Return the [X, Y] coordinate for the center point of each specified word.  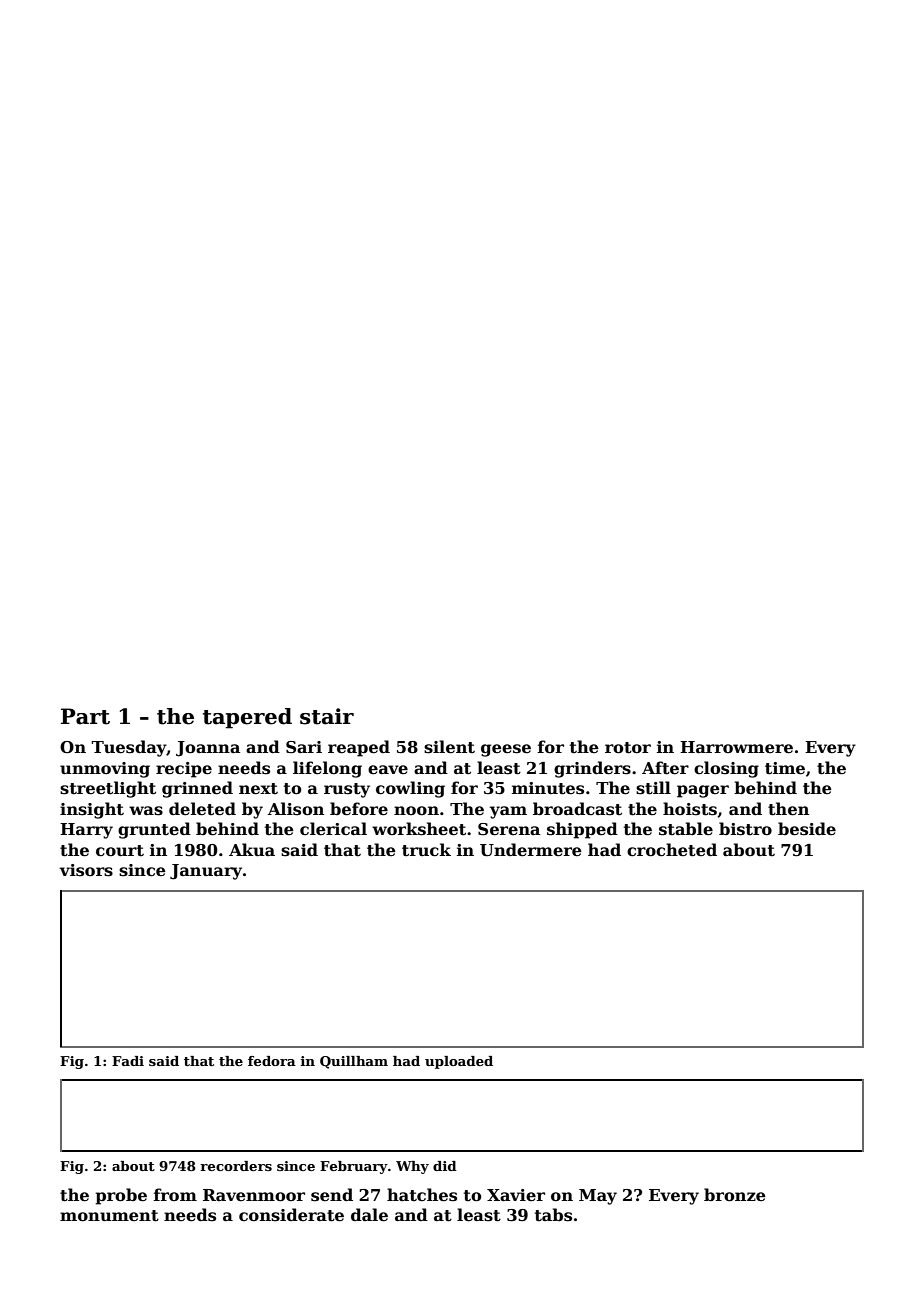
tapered [247, 718]
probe [121, 1196]
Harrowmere [736, 747]
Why [412, 1167]
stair [327, 716]
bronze [735, 1195]
